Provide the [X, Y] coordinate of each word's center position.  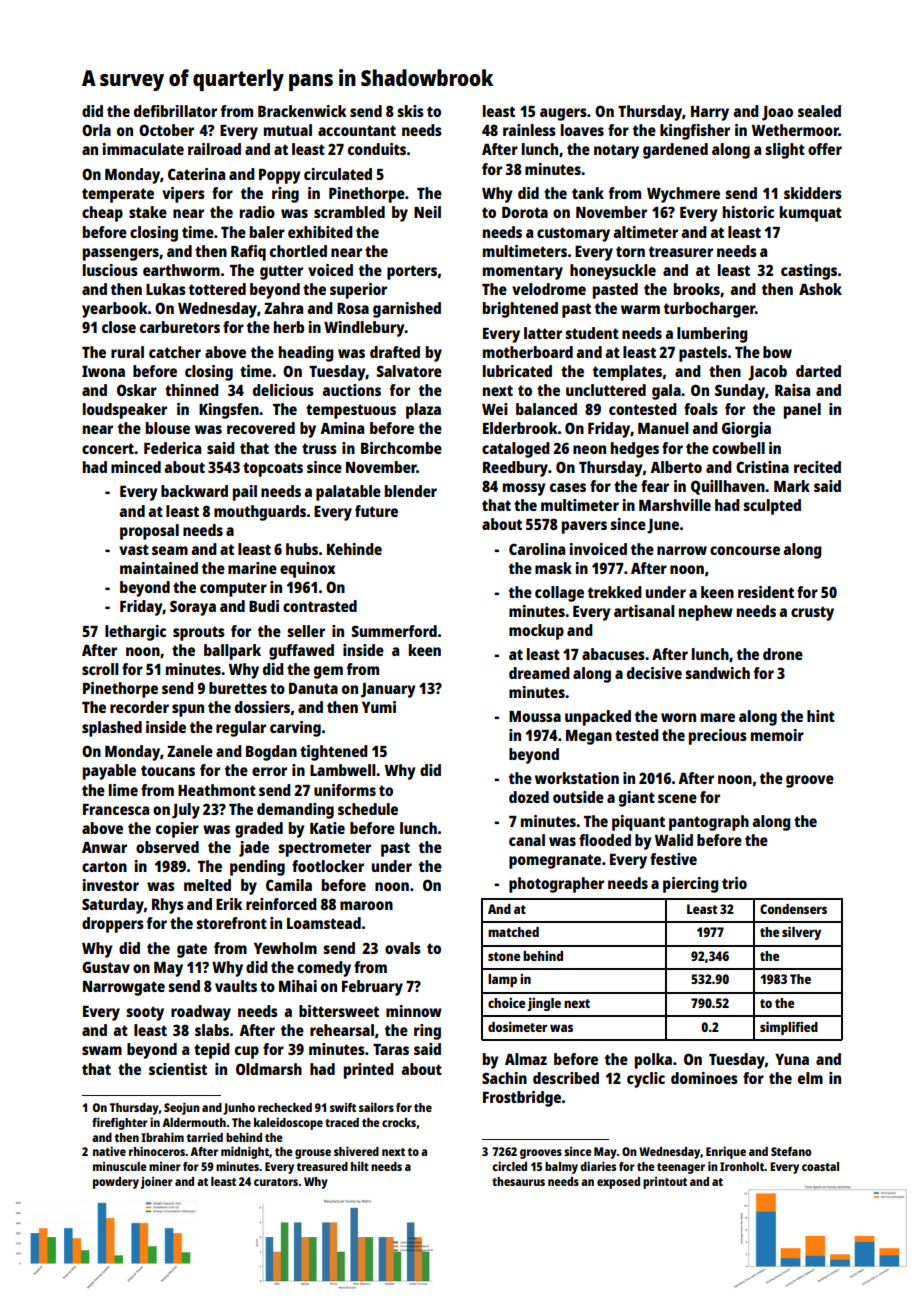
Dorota [525, 212]
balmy [561, 1168]
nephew [706, 613]
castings [809, 272]
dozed [529, 797]
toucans [168, 770]
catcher [175, 352]
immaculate [143, 149]
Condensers [793, 909]
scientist [178, 1069]
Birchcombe [401, 448]
